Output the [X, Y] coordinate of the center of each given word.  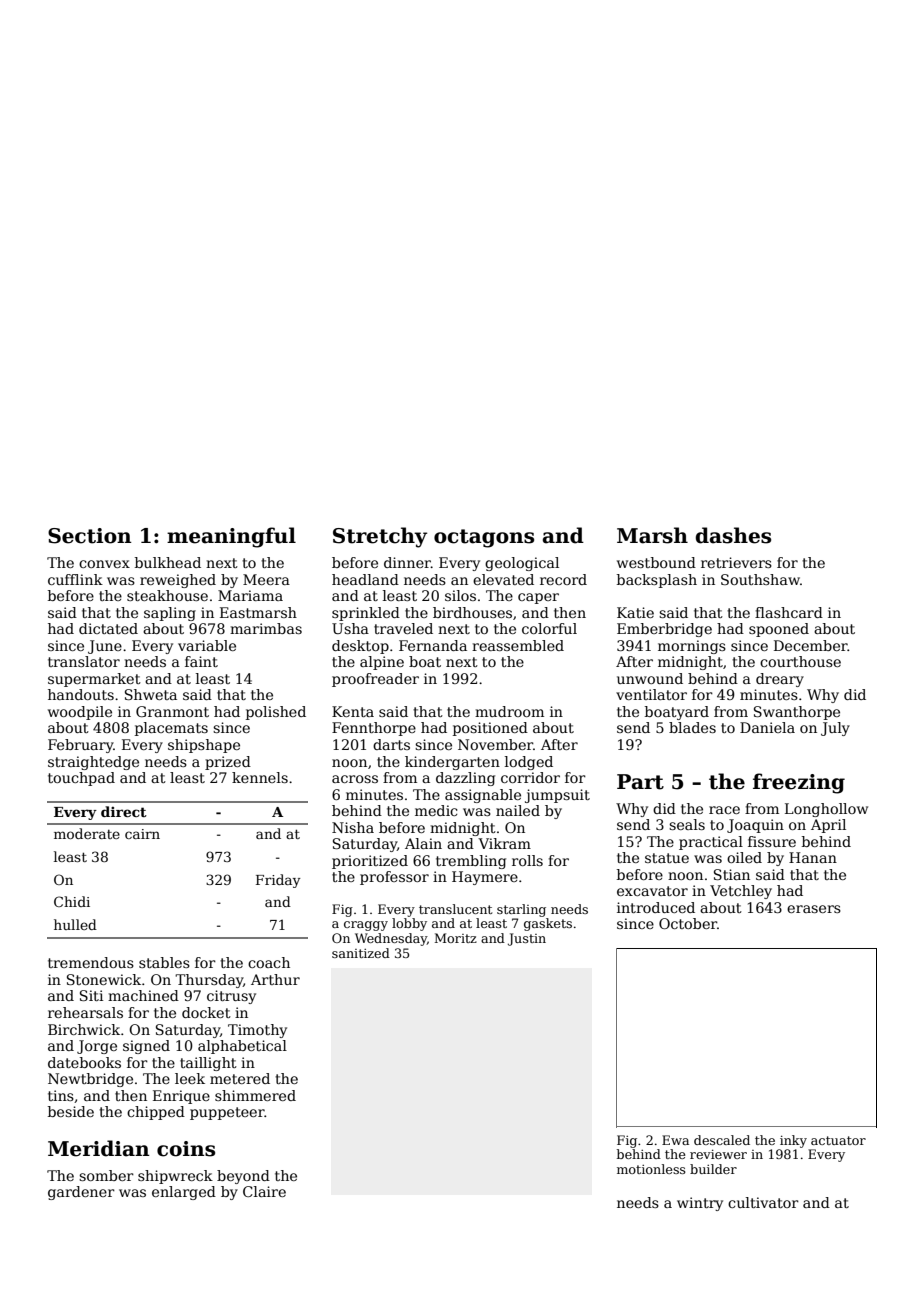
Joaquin [755, 826]
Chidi [72, 901]
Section [90, 536]
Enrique [181, 1097]
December [811, 645]
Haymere [485, 878]
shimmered [255, 1095]
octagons [484, 538]
